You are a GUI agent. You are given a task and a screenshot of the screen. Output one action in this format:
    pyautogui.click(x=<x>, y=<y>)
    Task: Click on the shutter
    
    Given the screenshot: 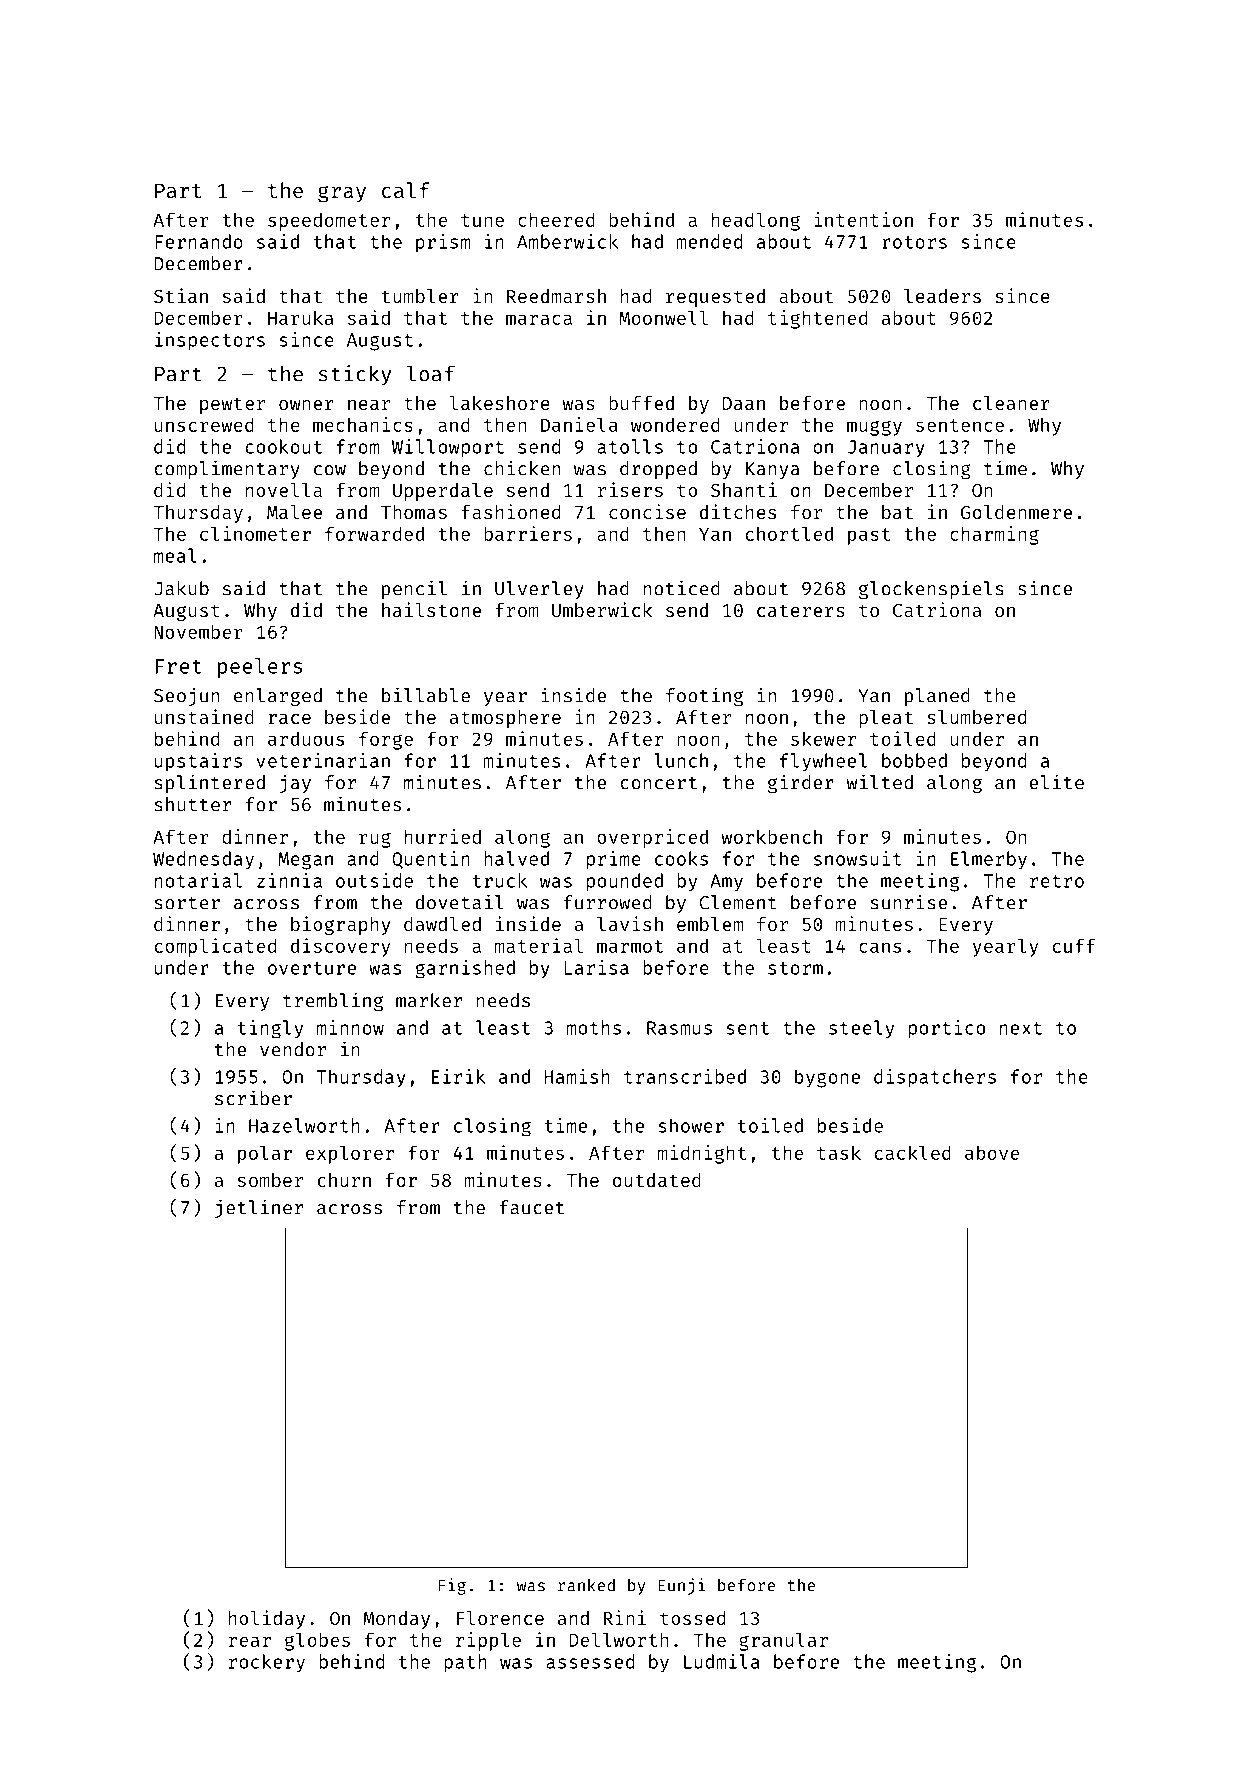 What is the action you would take?
    pyautogui.click(x=193, y=804)
